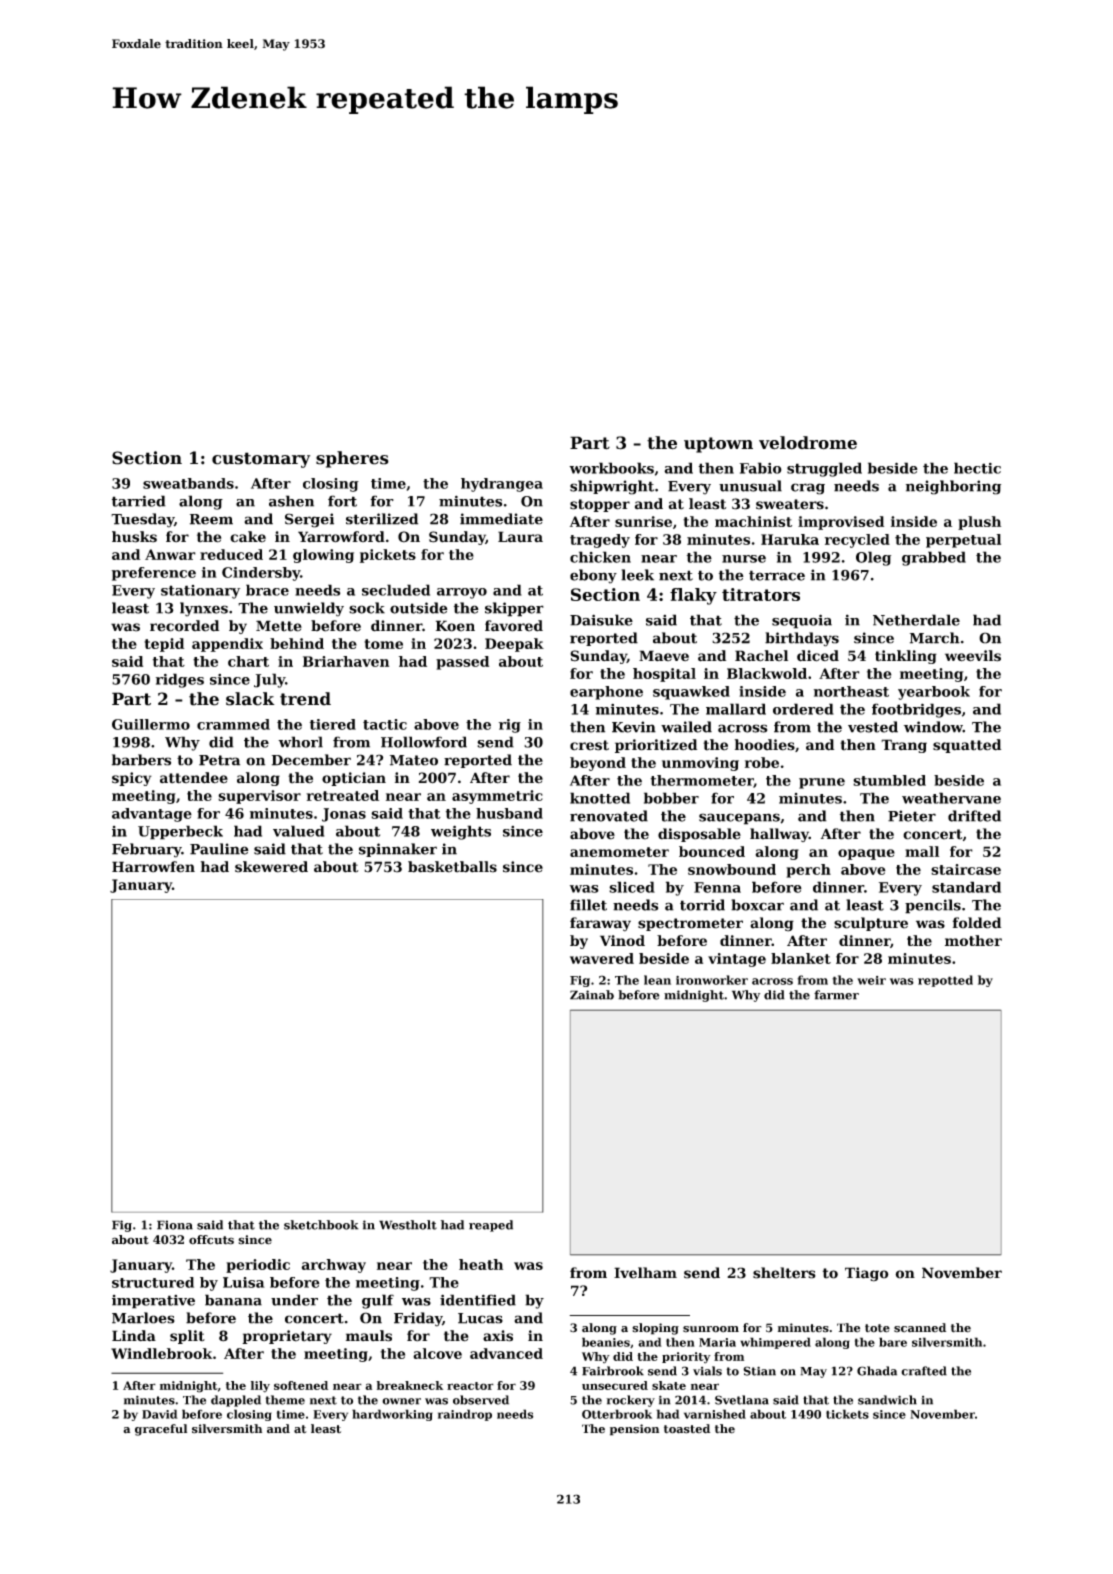 This document has height=1574, width=1113. Describe the element at coordinates (592, 995) in the document. I see `Zainab` at that location.
